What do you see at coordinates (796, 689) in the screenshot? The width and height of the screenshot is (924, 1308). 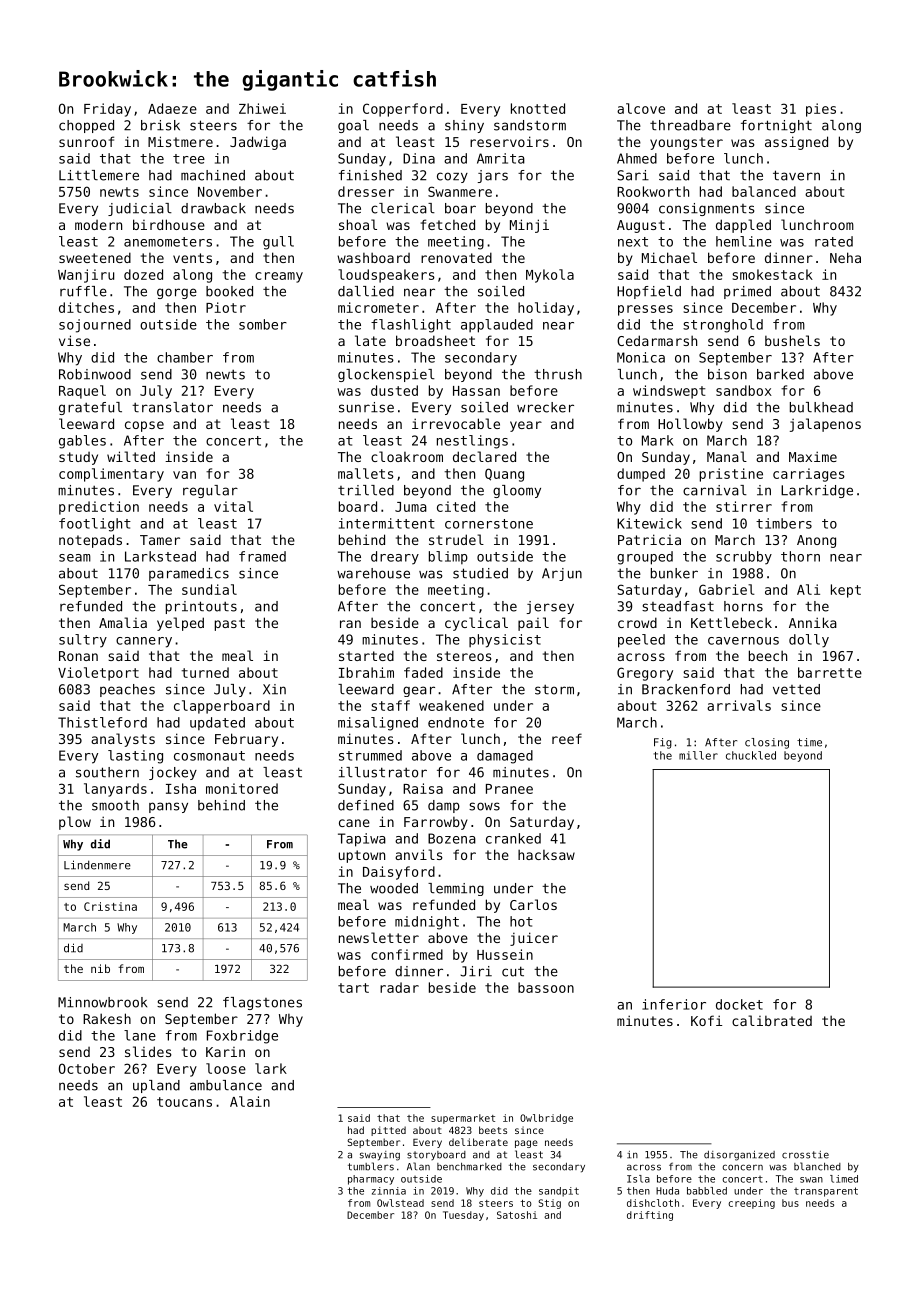 I see `vetted` at bounding box center [796, 689].
